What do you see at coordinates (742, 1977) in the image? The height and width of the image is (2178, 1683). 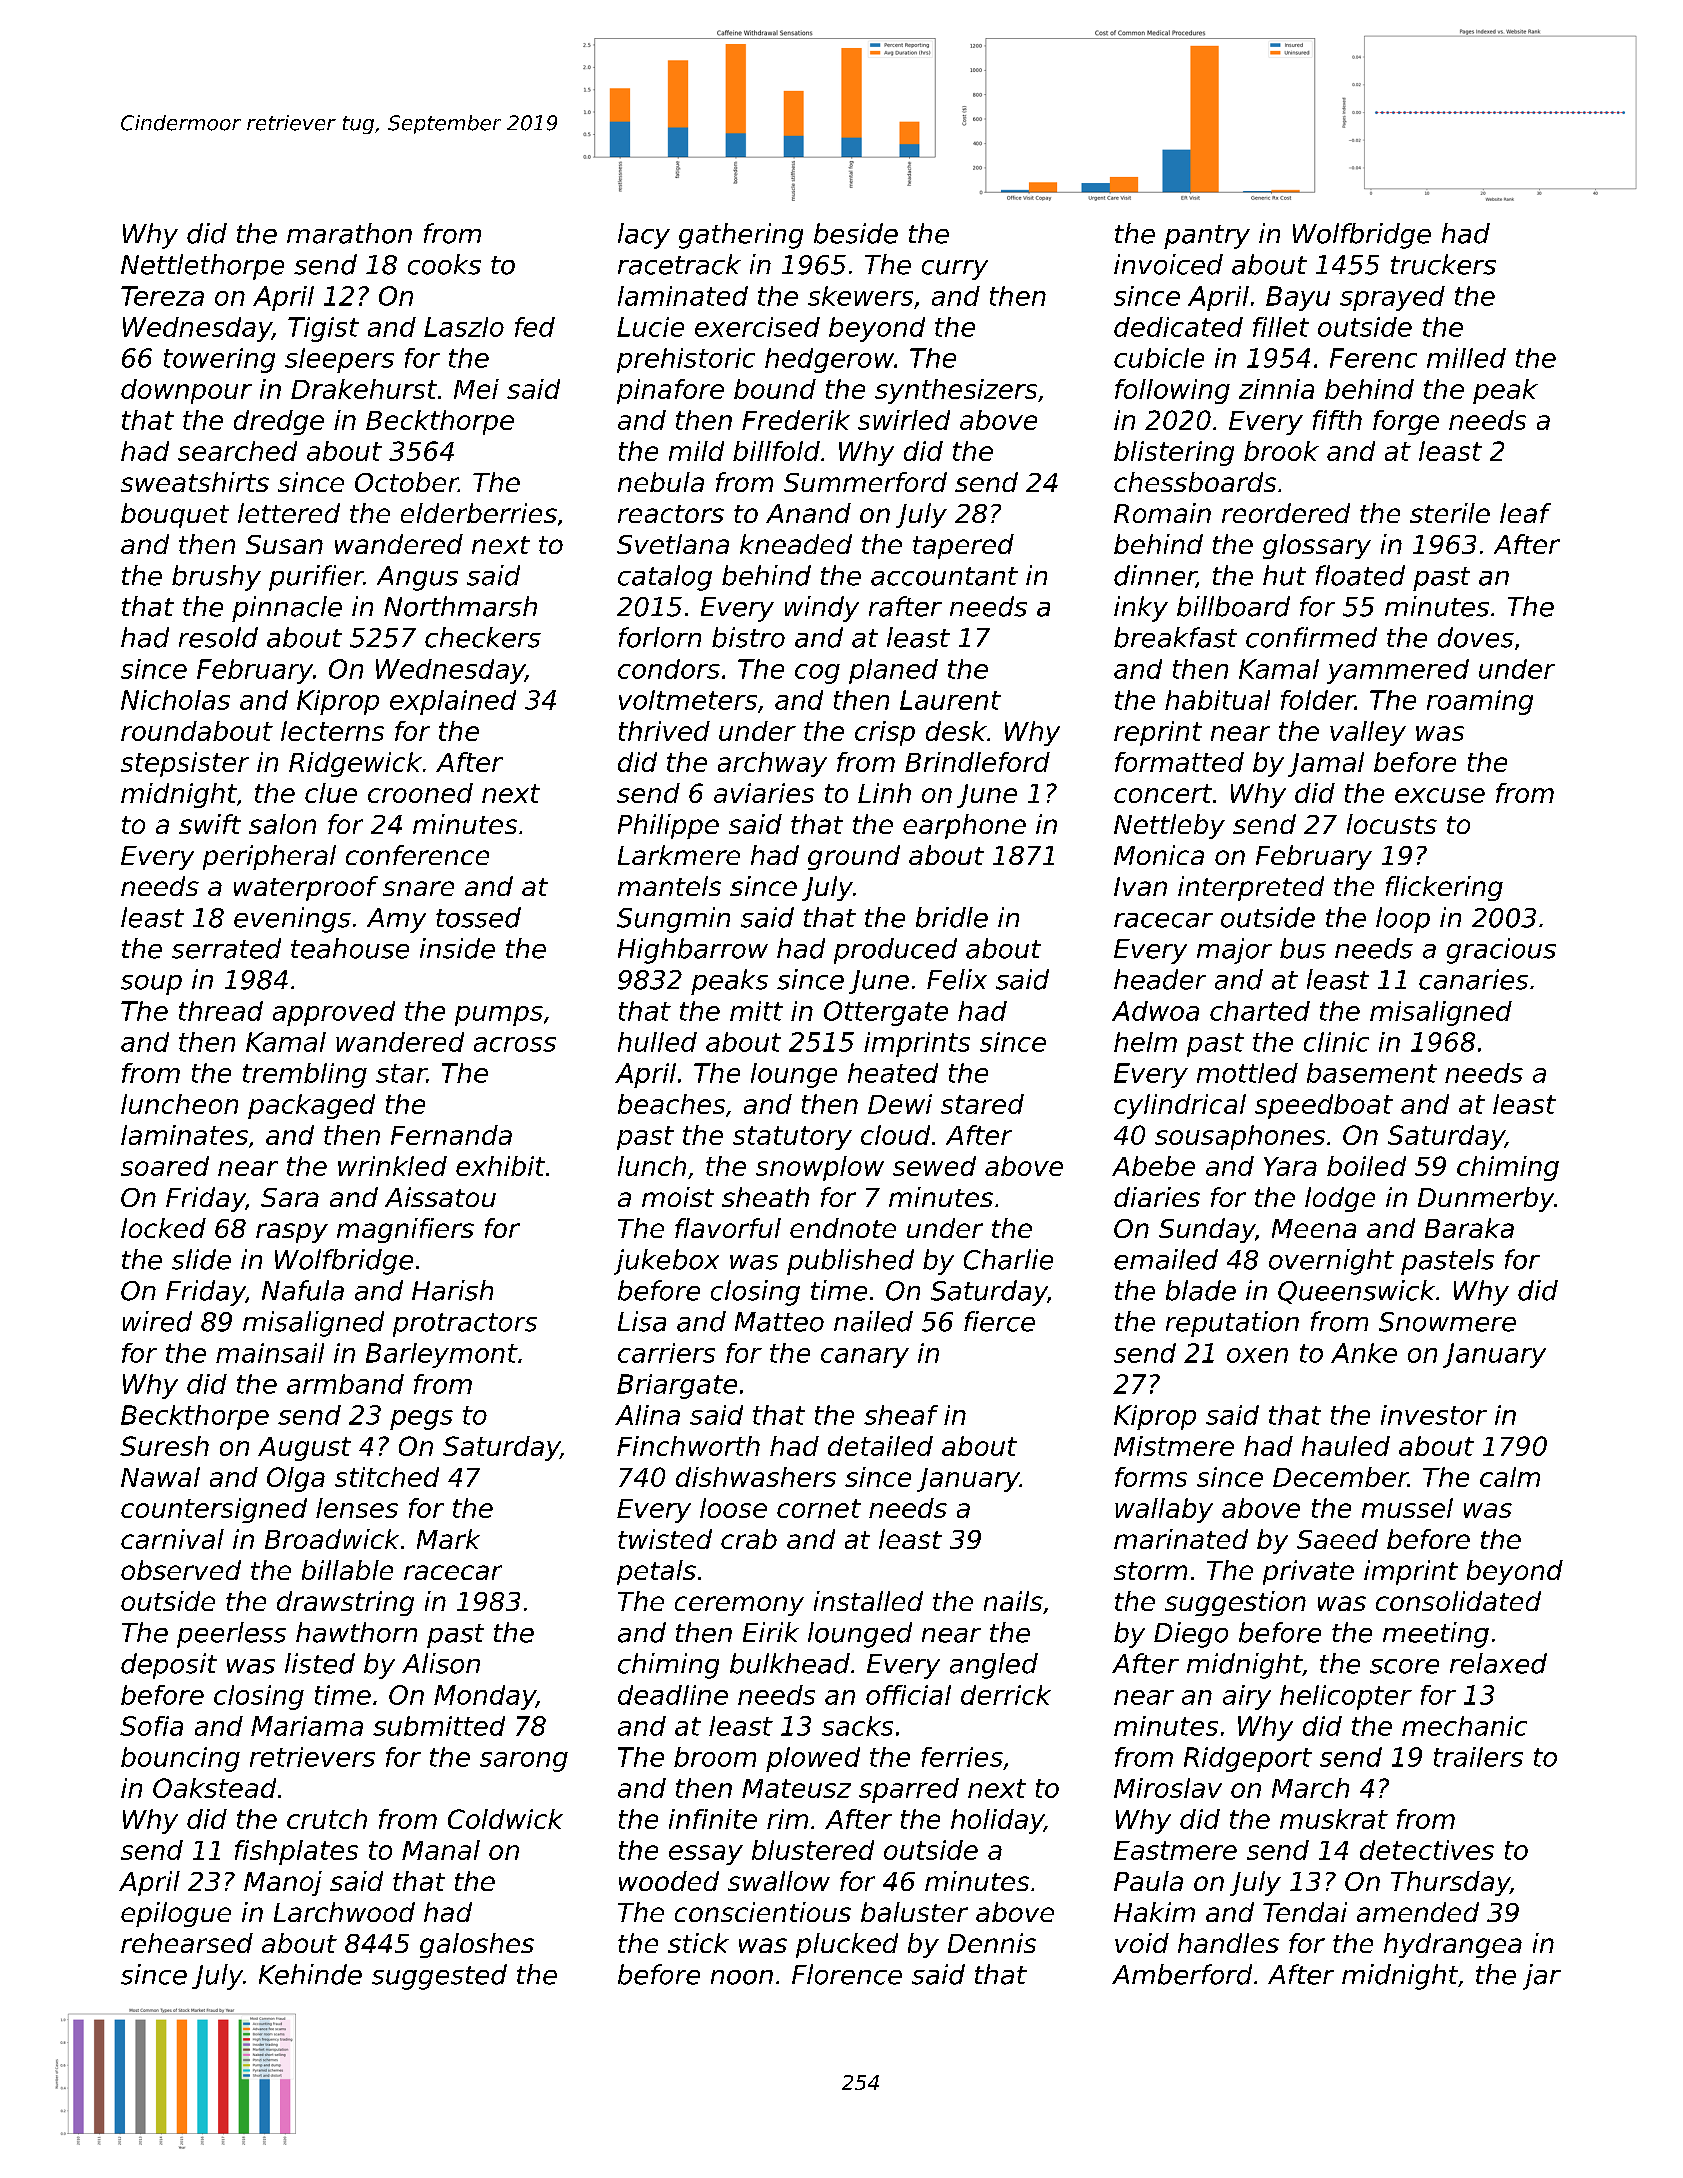 I see `noon` at bounding box center [742, 1977].
